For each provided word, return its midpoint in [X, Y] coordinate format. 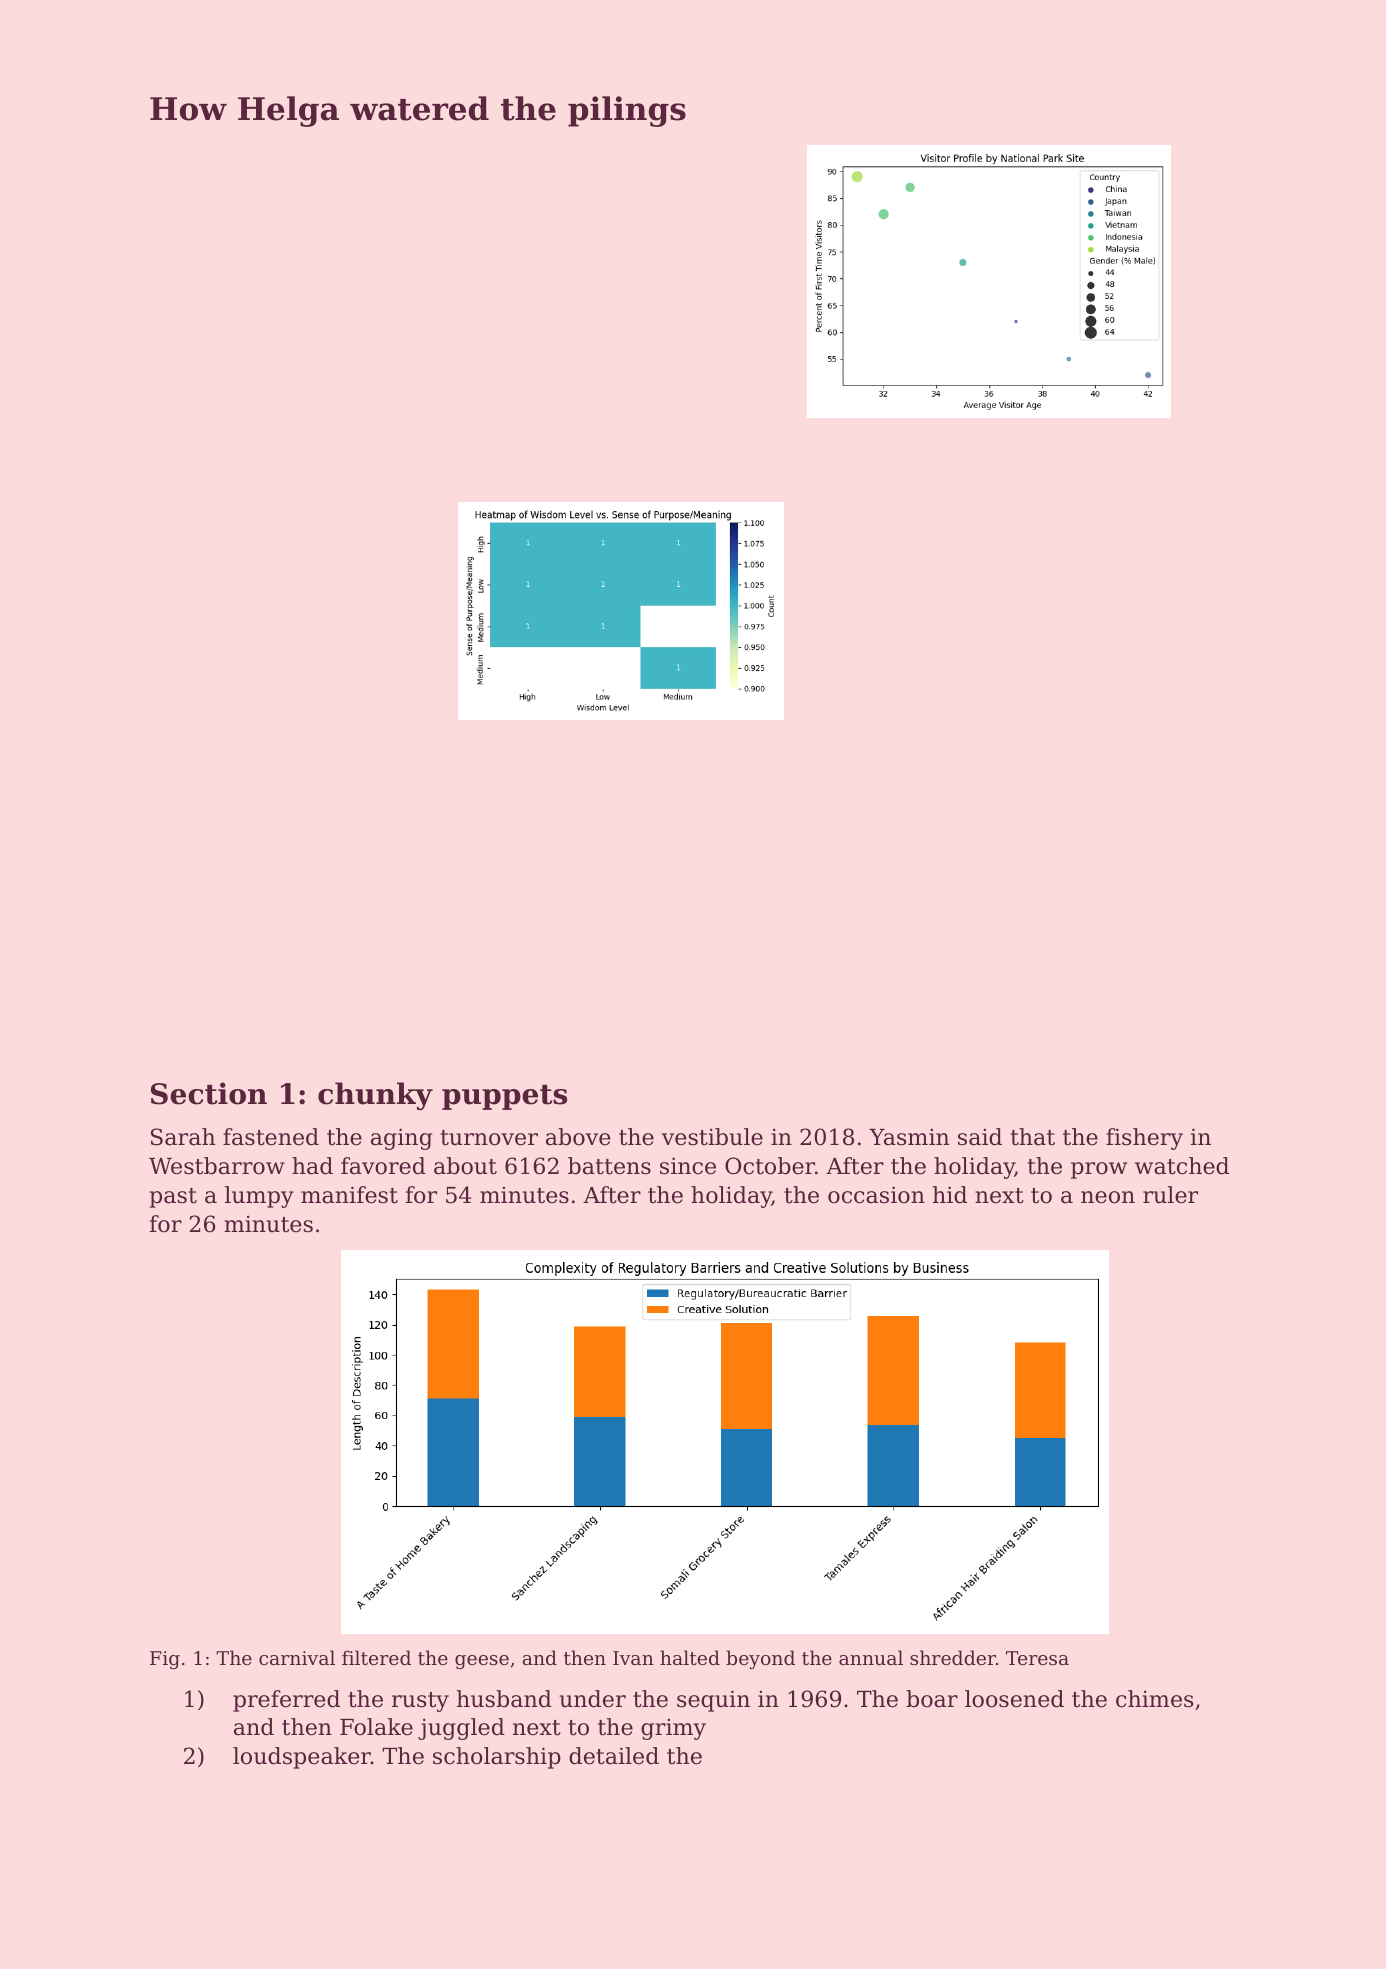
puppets [504, 1097]
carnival [297, 1657]
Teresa [1037, 1658]
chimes [1154, 1699]
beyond [760, 1659]
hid [950, 1195]
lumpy [259, 1197]
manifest [349, 1195]
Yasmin [909, 1137]
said [980, 1137]
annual [871, 1657]
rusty [420, 1702]
